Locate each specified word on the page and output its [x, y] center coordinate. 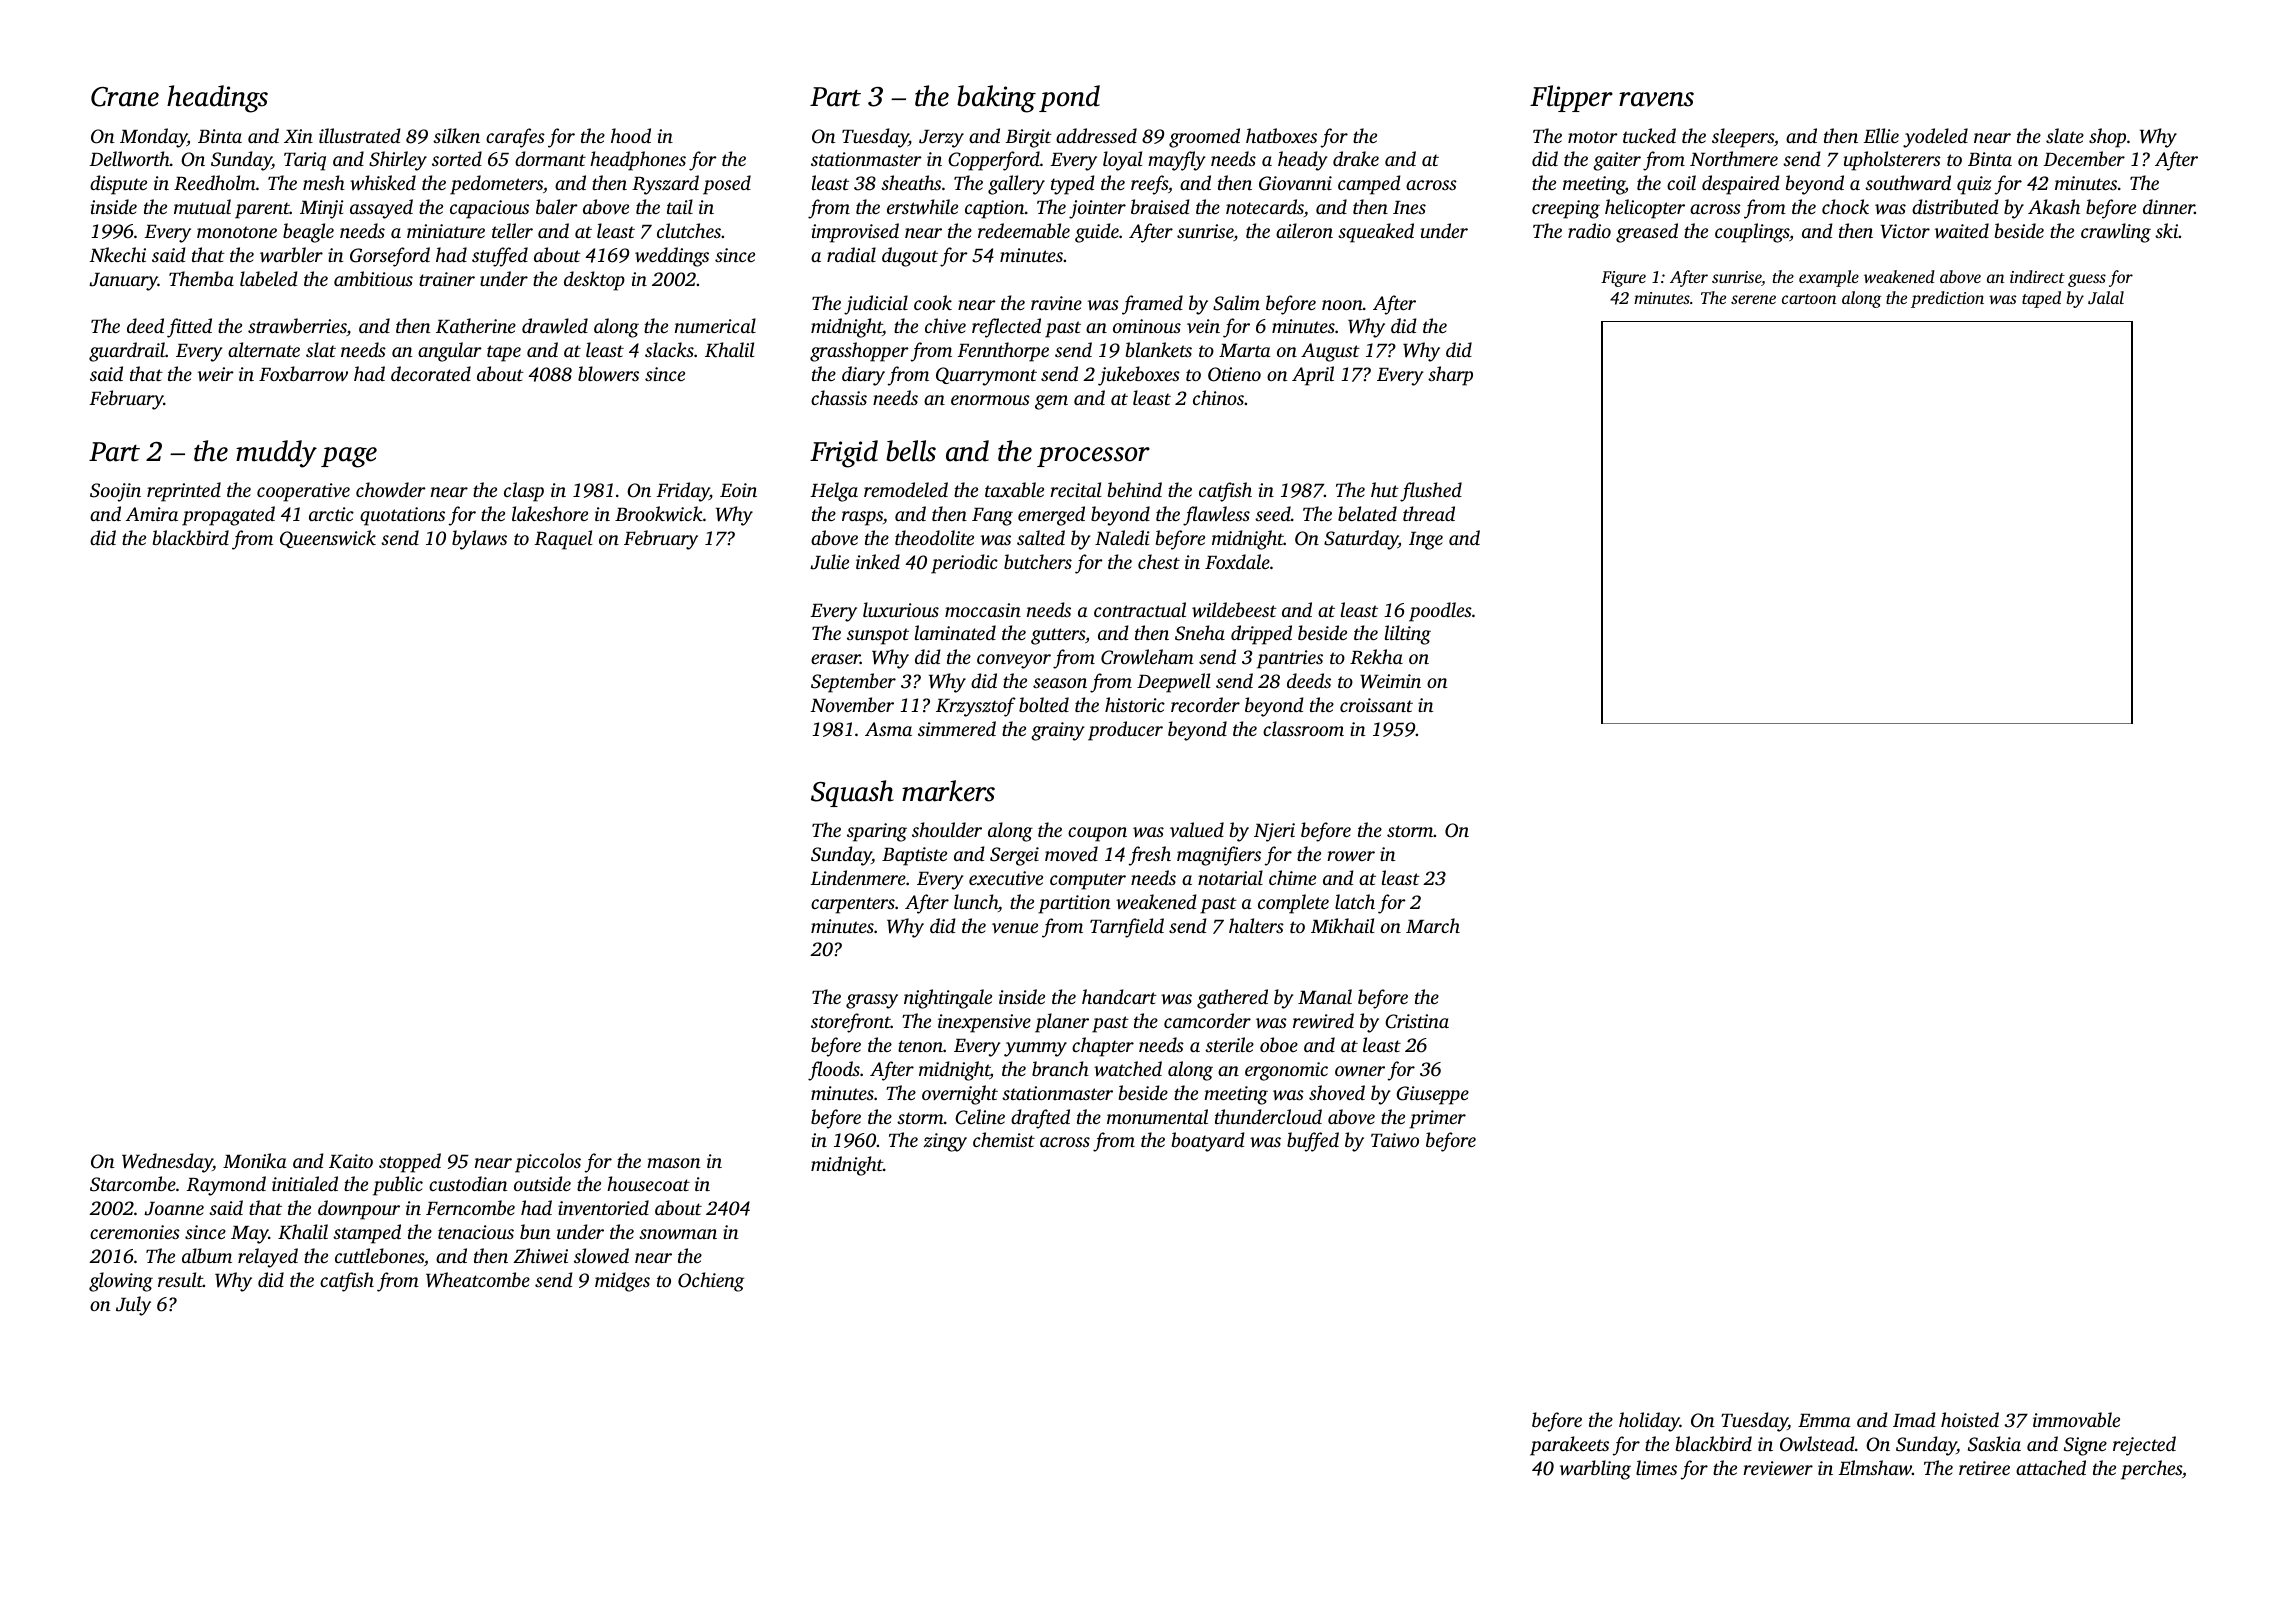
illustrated [360, 135]
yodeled [1935, 138]
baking [996, 99]
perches [2151, 1470]
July [133, 1306]
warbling [1595, 1470]
